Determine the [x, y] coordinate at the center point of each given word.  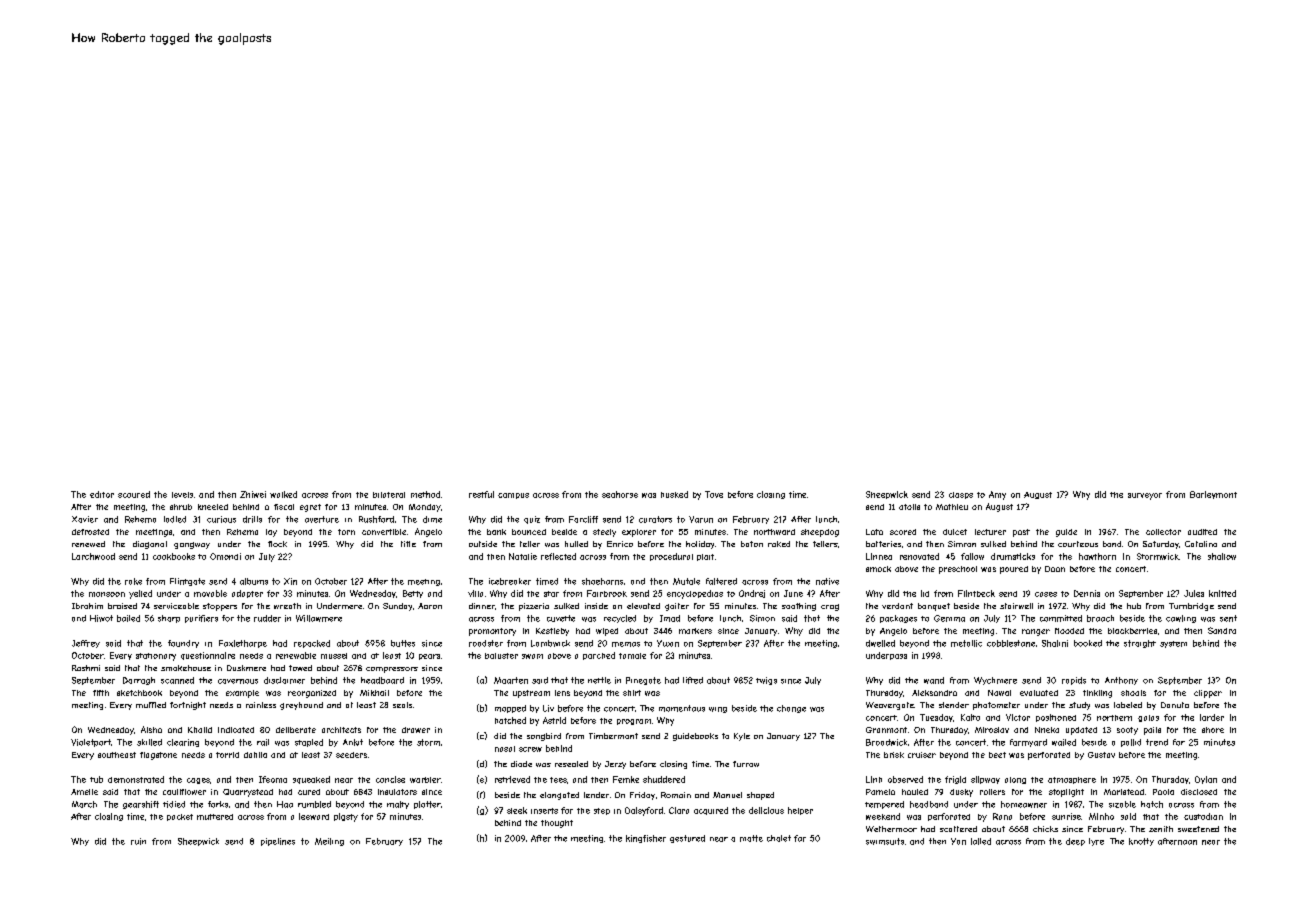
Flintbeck [976, 593]
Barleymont [1213, 495]
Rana [1002, 816]
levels [182, 495]
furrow [746, 764]
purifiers [201, 619]
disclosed [1199, 792]
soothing [799, 607]
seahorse [620, 494]
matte [751, 838]
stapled [309, 743]
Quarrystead [248, 793]
